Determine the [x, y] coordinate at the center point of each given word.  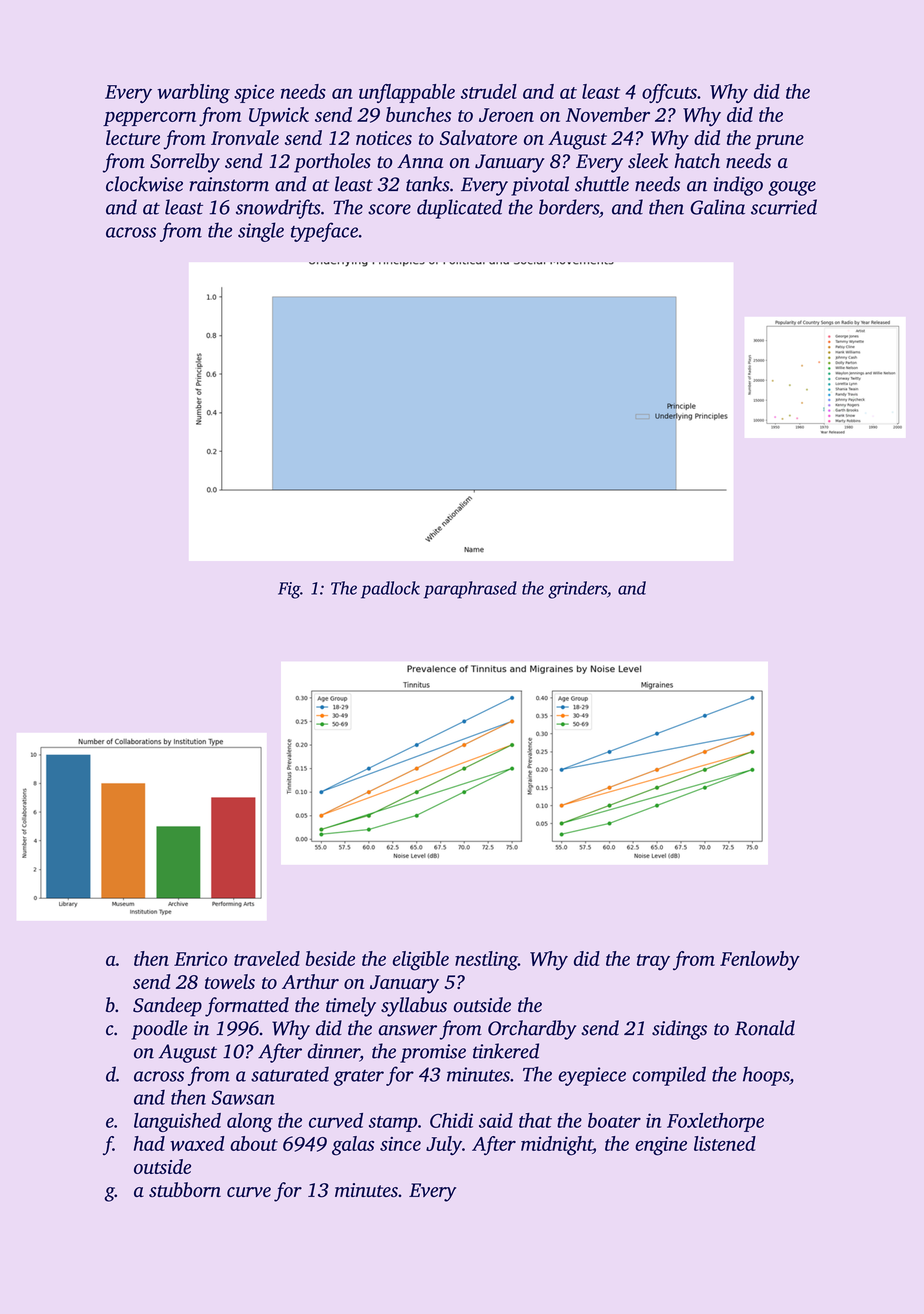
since [400, 1144]
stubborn [185, 1189]
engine [661, 1146]
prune [779, 142]
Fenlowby [760, 961]
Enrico [200, 959]
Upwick [279, 116]
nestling [486, 961]
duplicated [459, 209]
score [389, 209]
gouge [792, 188]
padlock [390, 590]
